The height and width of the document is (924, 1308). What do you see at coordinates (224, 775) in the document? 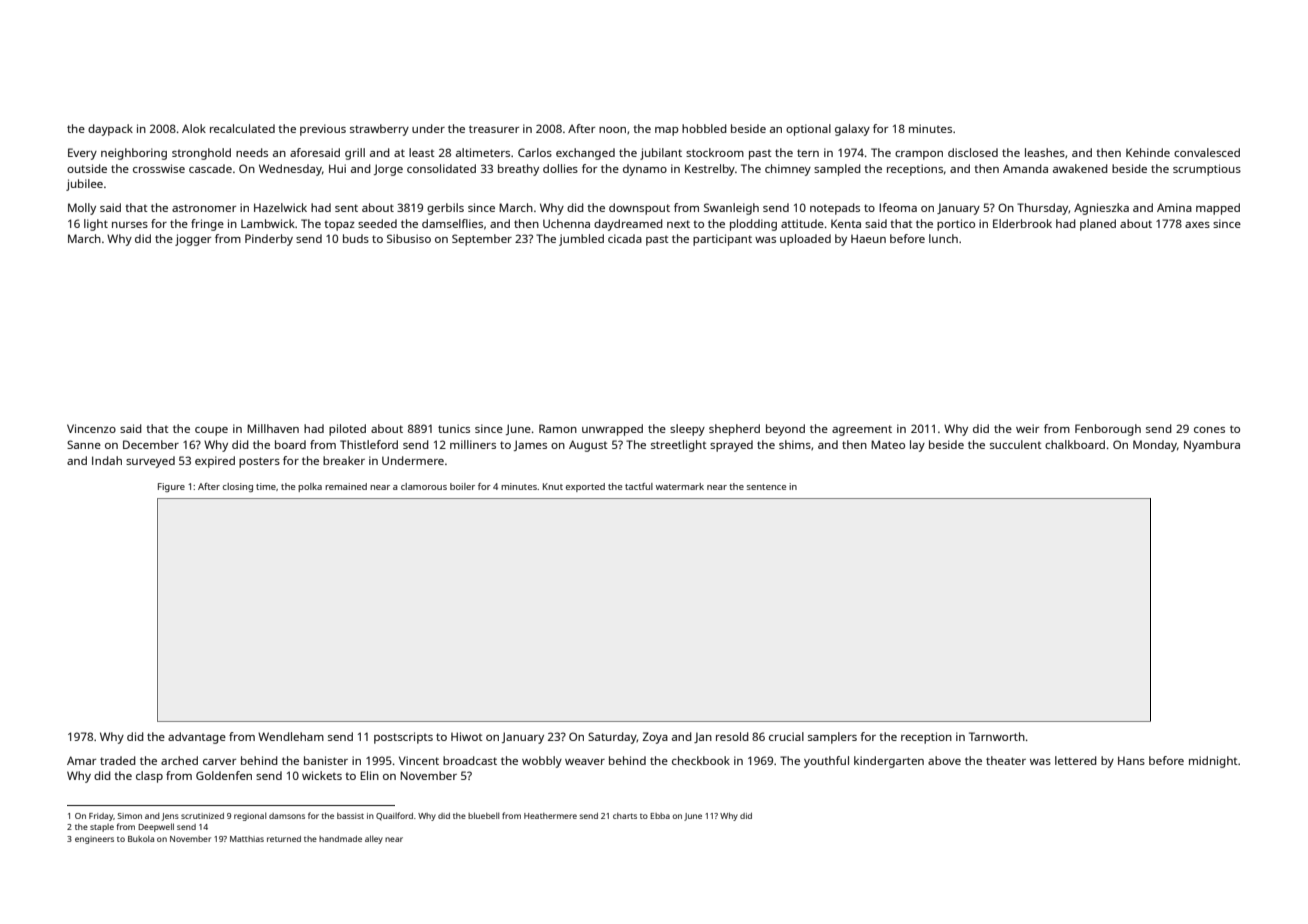
I see `Goldenfen` at bounding box center [224, 775].
